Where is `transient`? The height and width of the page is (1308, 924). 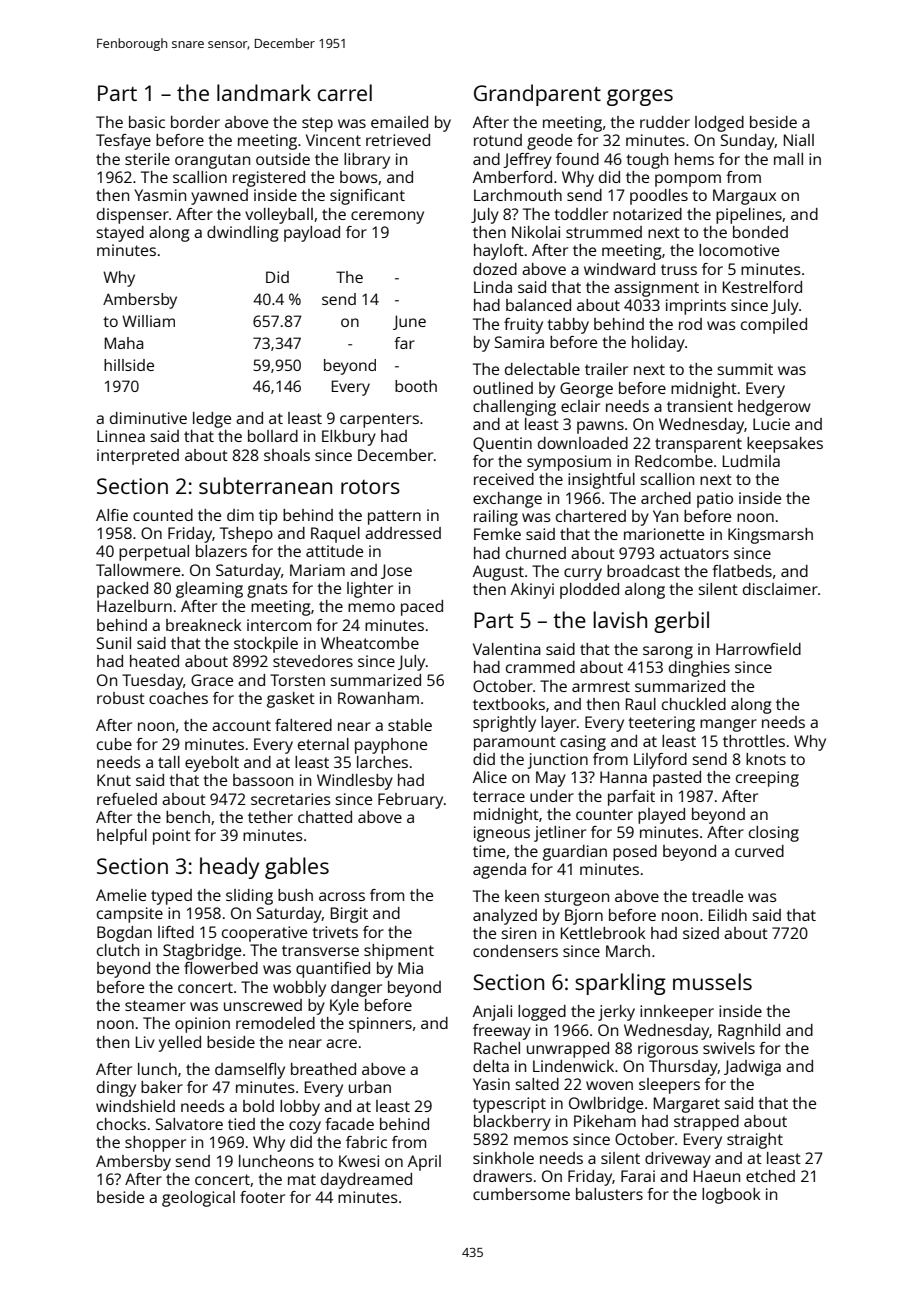 transient is located at coordinates (700, 406).
